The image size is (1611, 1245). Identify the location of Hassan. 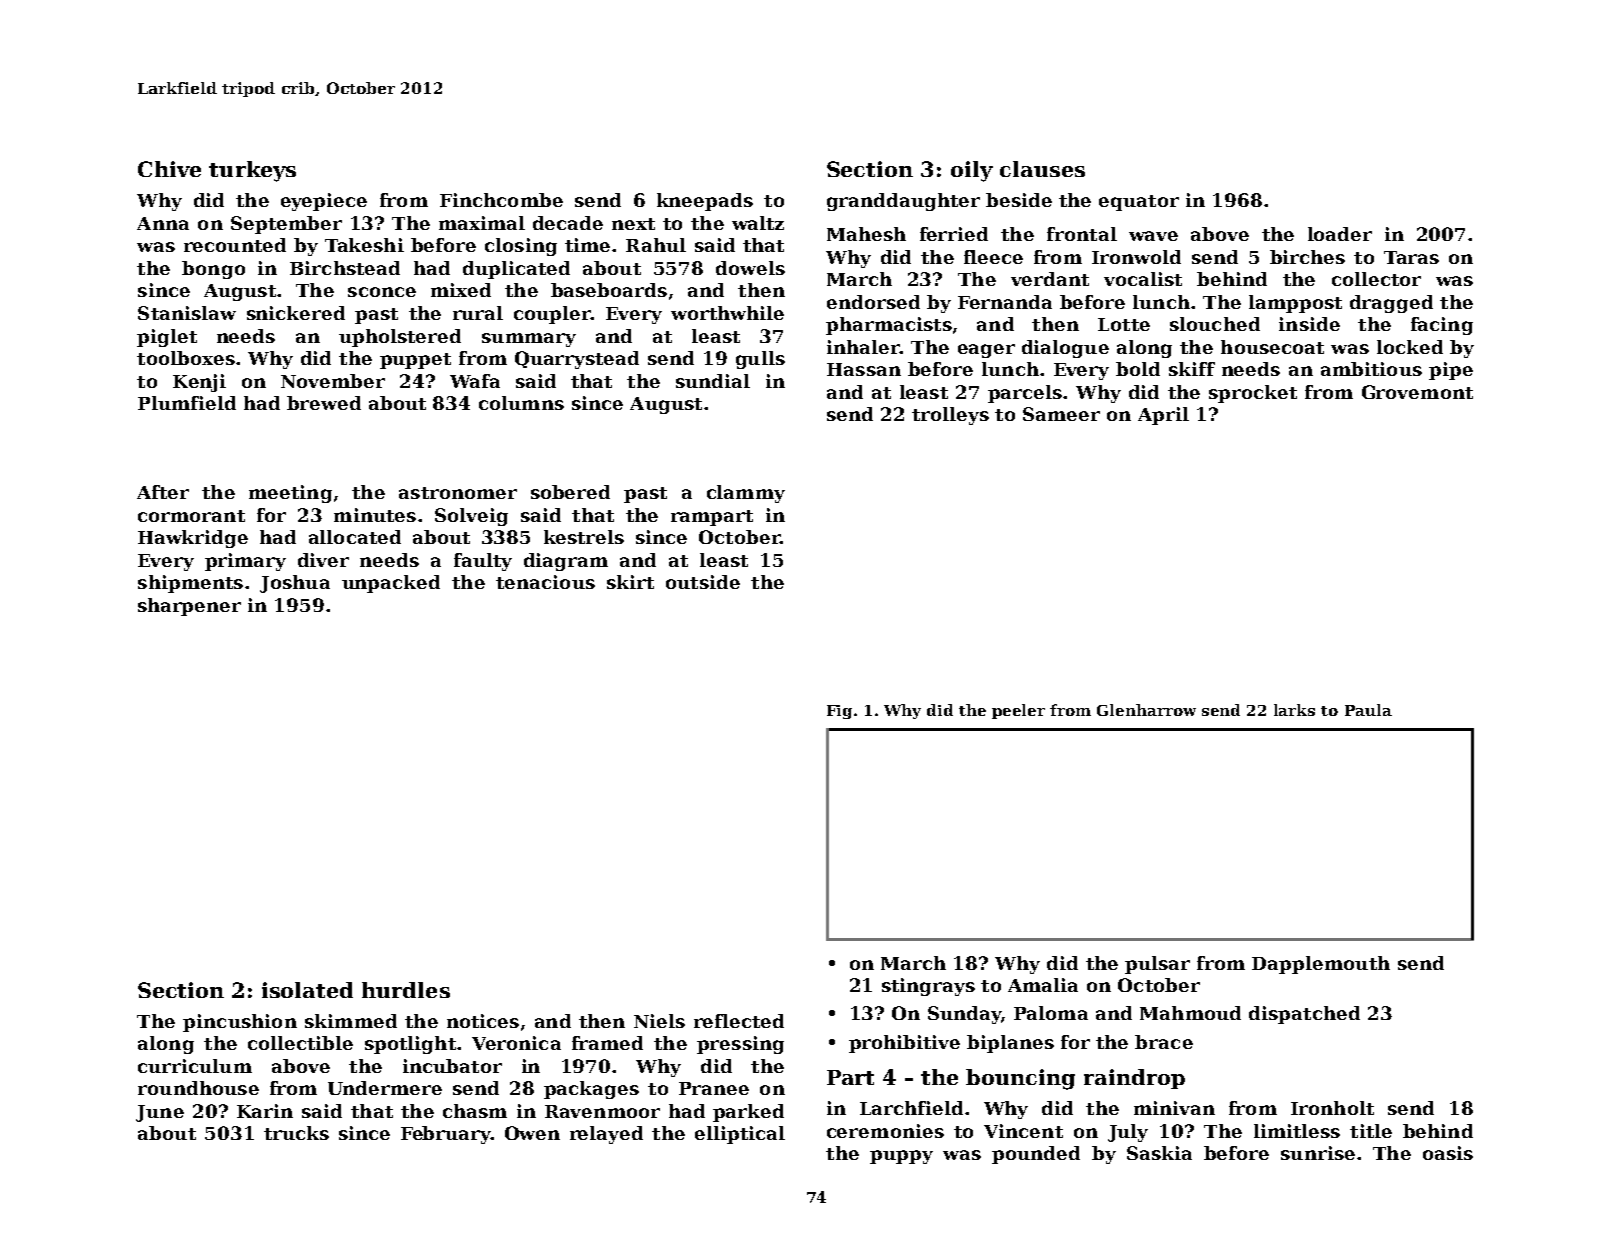
(864, 369).
